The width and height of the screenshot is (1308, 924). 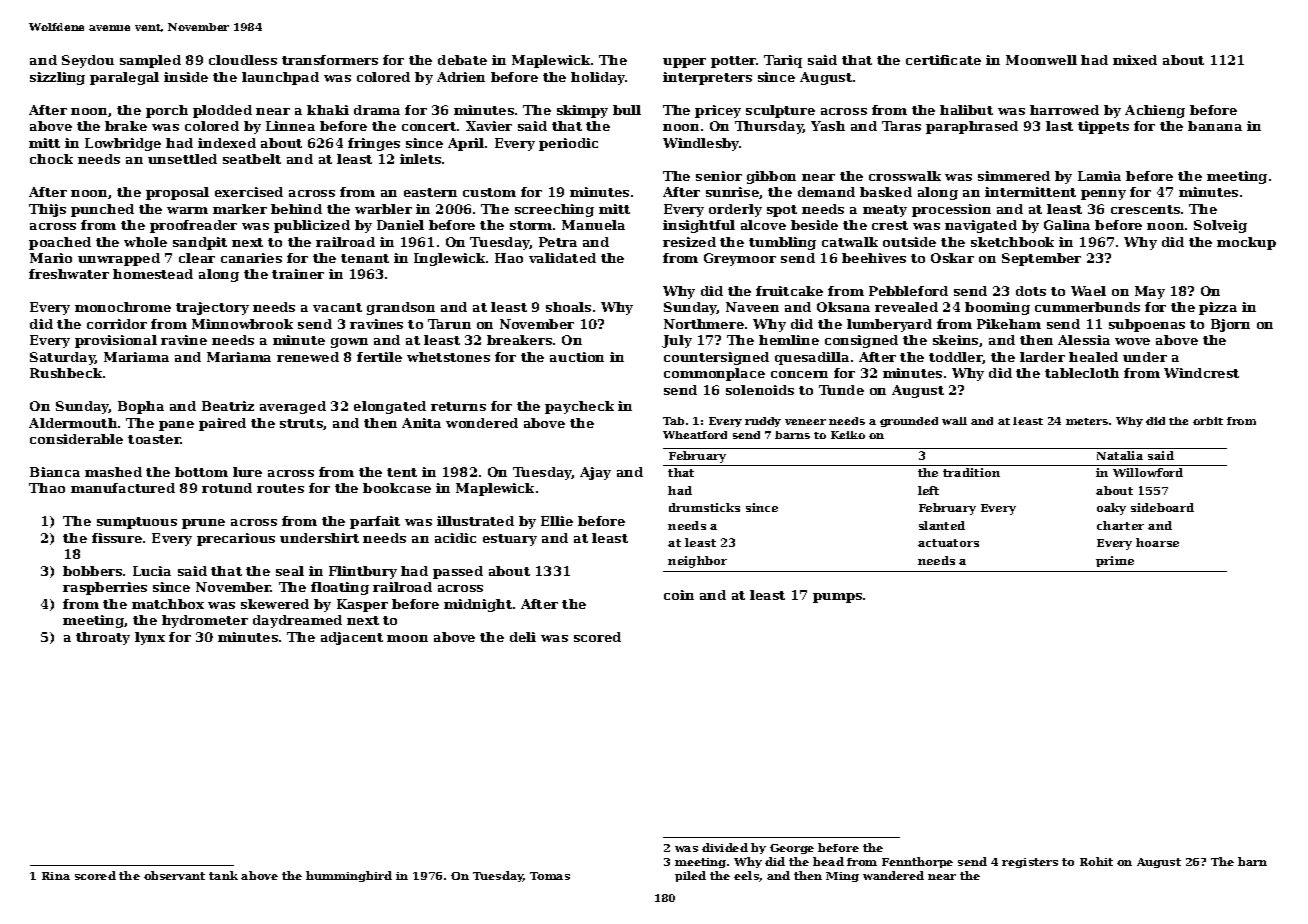 I want to click on coin, so click(x=679, y=595).
